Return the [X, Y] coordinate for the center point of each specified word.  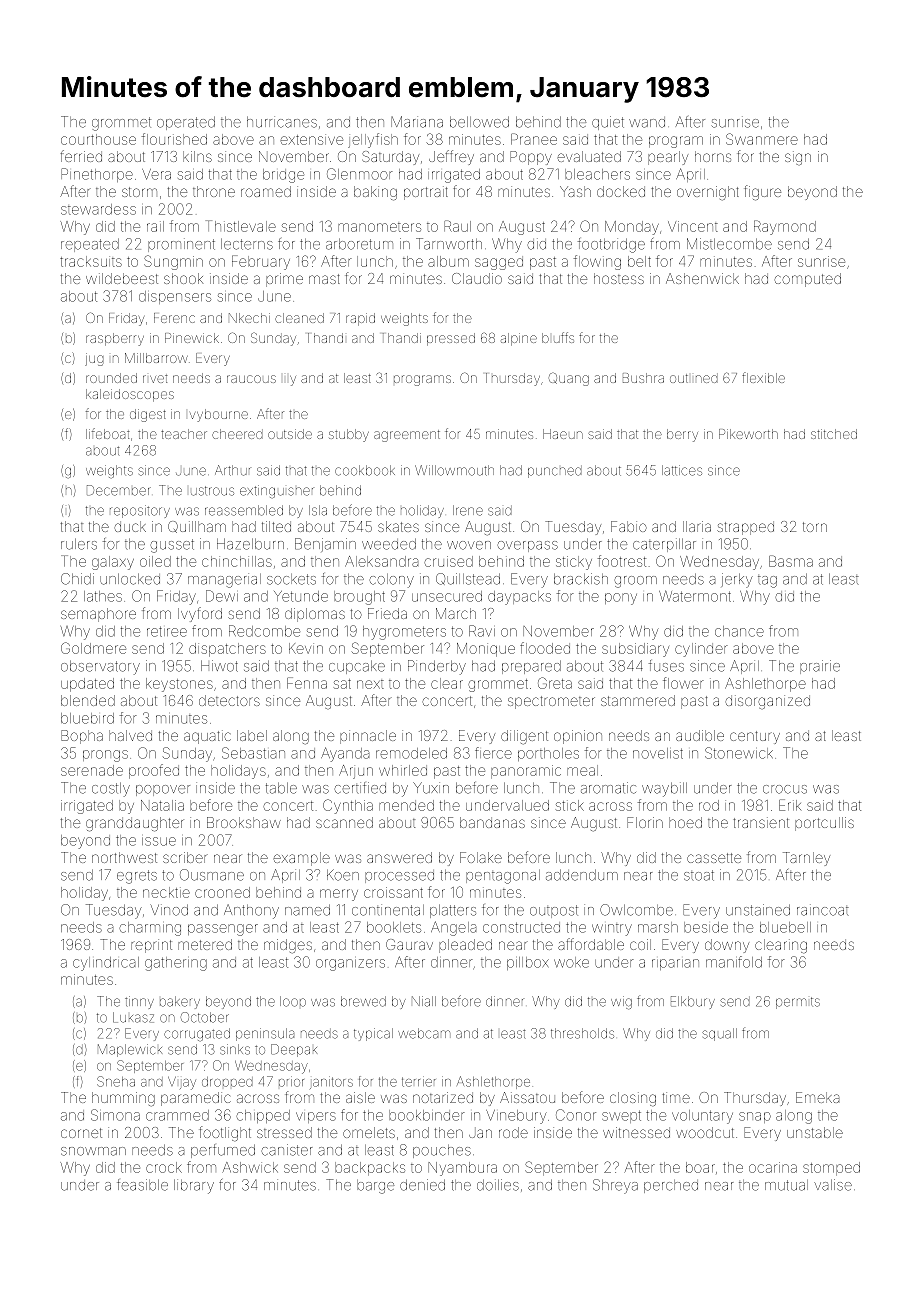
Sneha [116, 1081]
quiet [608, 123]
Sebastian [253, 753]
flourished [174, 139]
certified [360, 788]
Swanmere [762, 139]
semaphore [98, 615]
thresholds [582, 1033]
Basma [791, 561]
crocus [785, 789]
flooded [545, 648]
